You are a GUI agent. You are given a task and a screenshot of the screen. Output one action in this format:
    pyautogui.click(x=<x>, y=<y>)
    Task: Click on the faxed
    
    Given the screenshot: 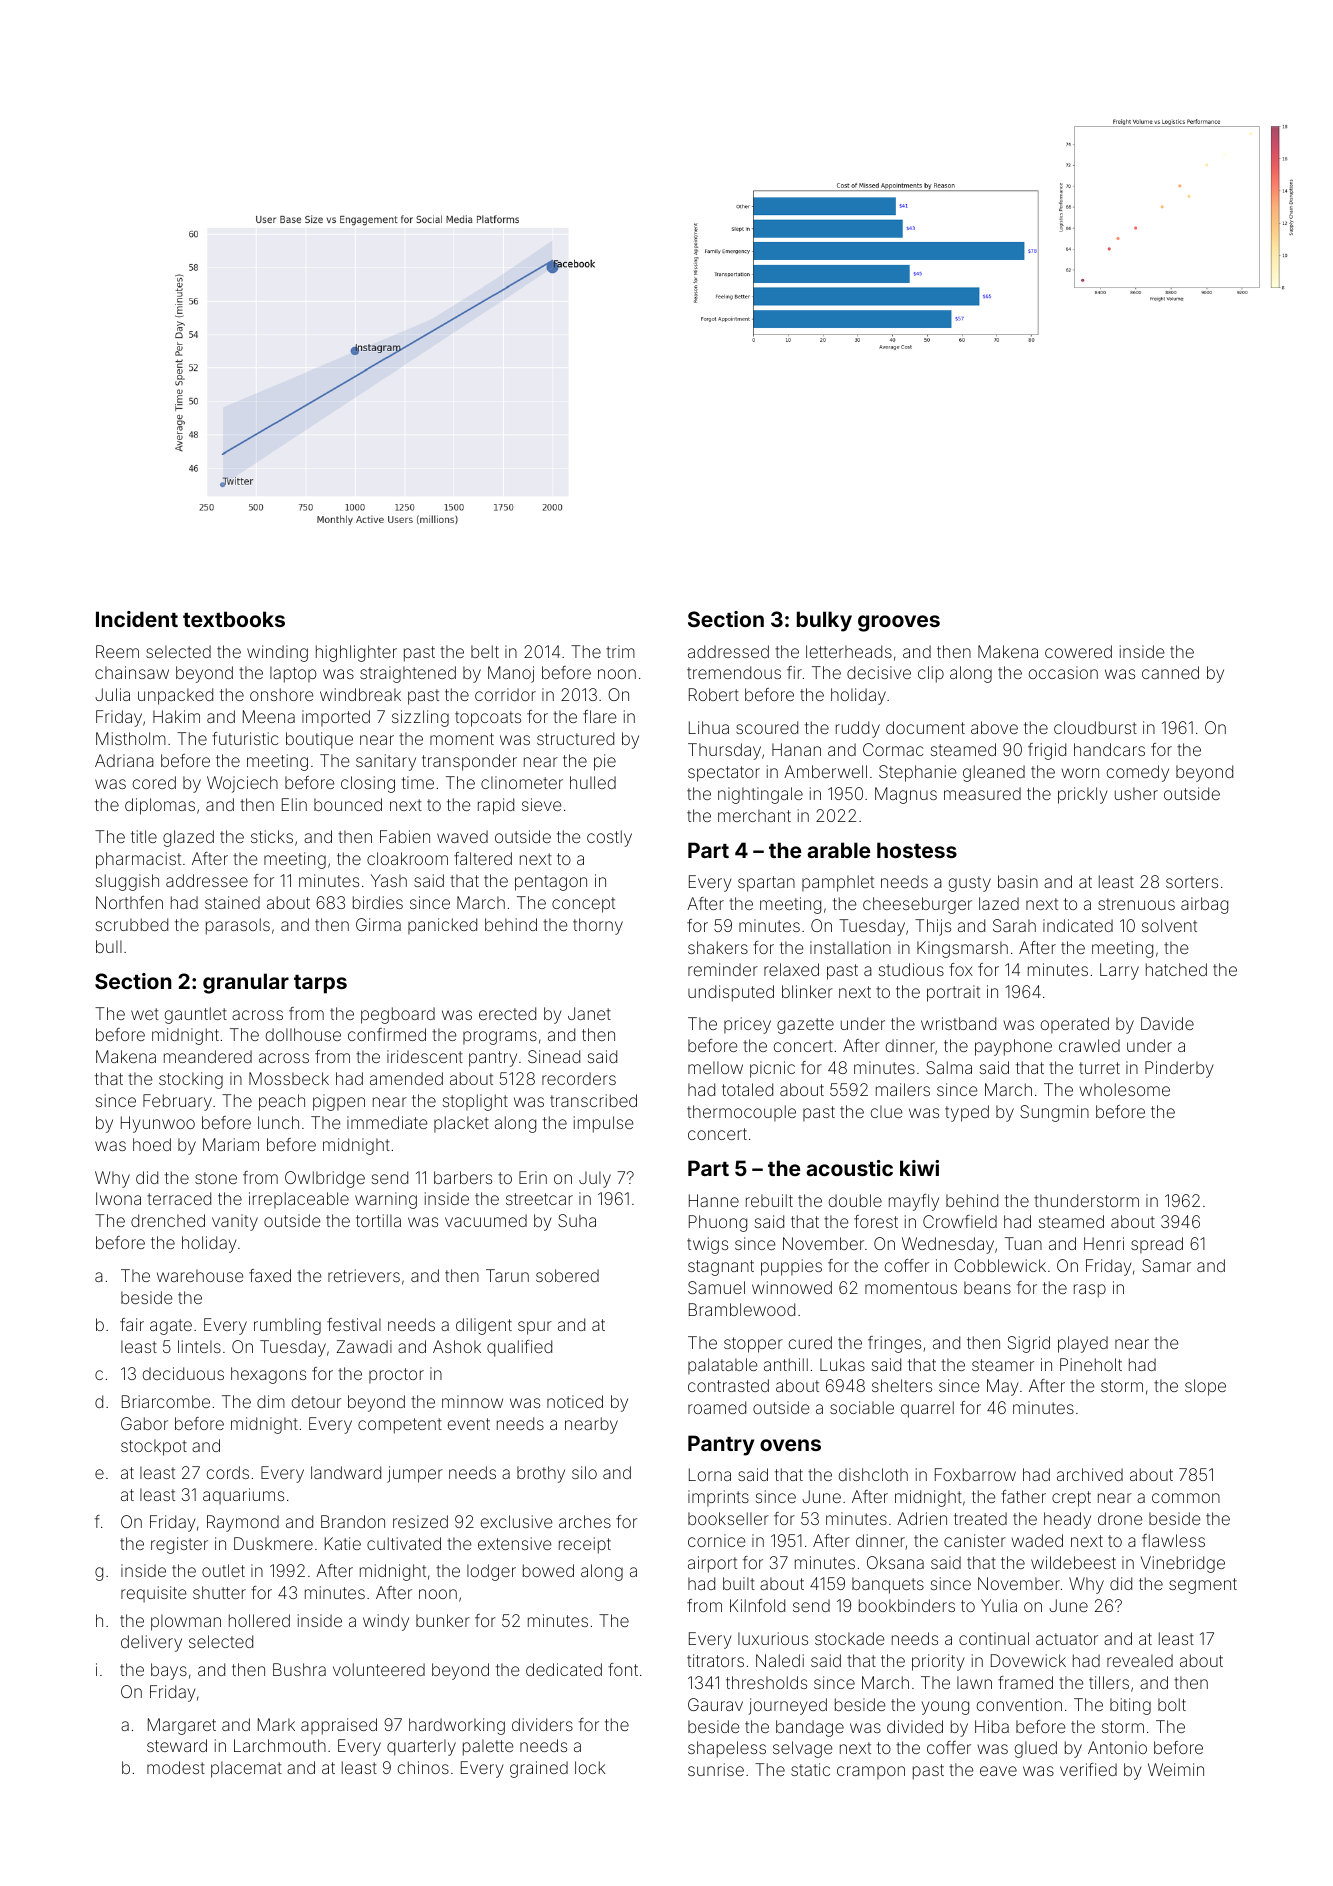 What is the action you would take?
    pyautogui.click(x=270, y=1275)
